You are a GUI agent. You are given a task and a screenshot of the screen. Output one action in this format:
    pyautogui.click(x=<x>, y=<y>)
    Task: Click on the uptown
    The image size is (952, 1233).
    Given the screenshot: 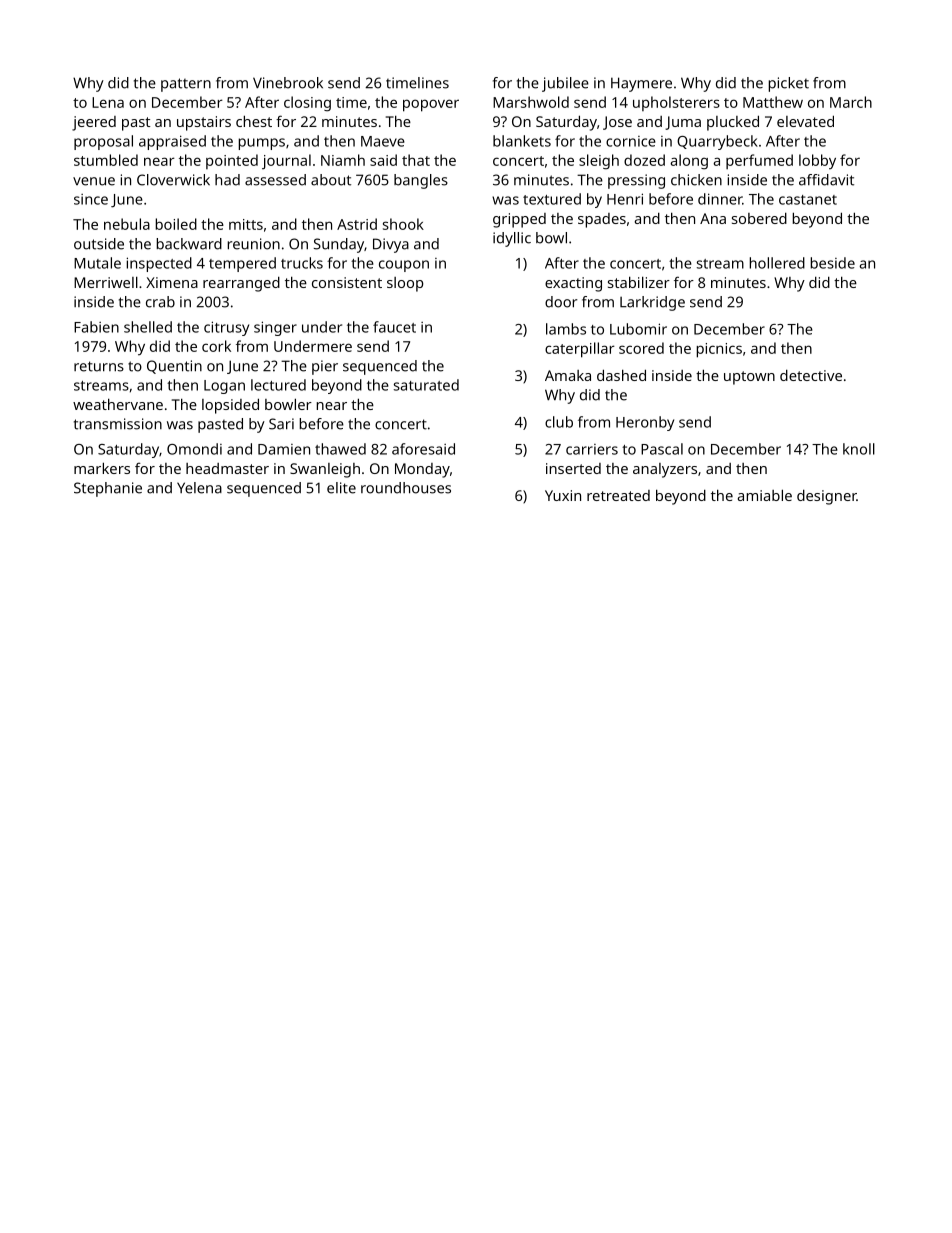 What is the action you would take?
    pyautogui.click(x=749, y=378)
